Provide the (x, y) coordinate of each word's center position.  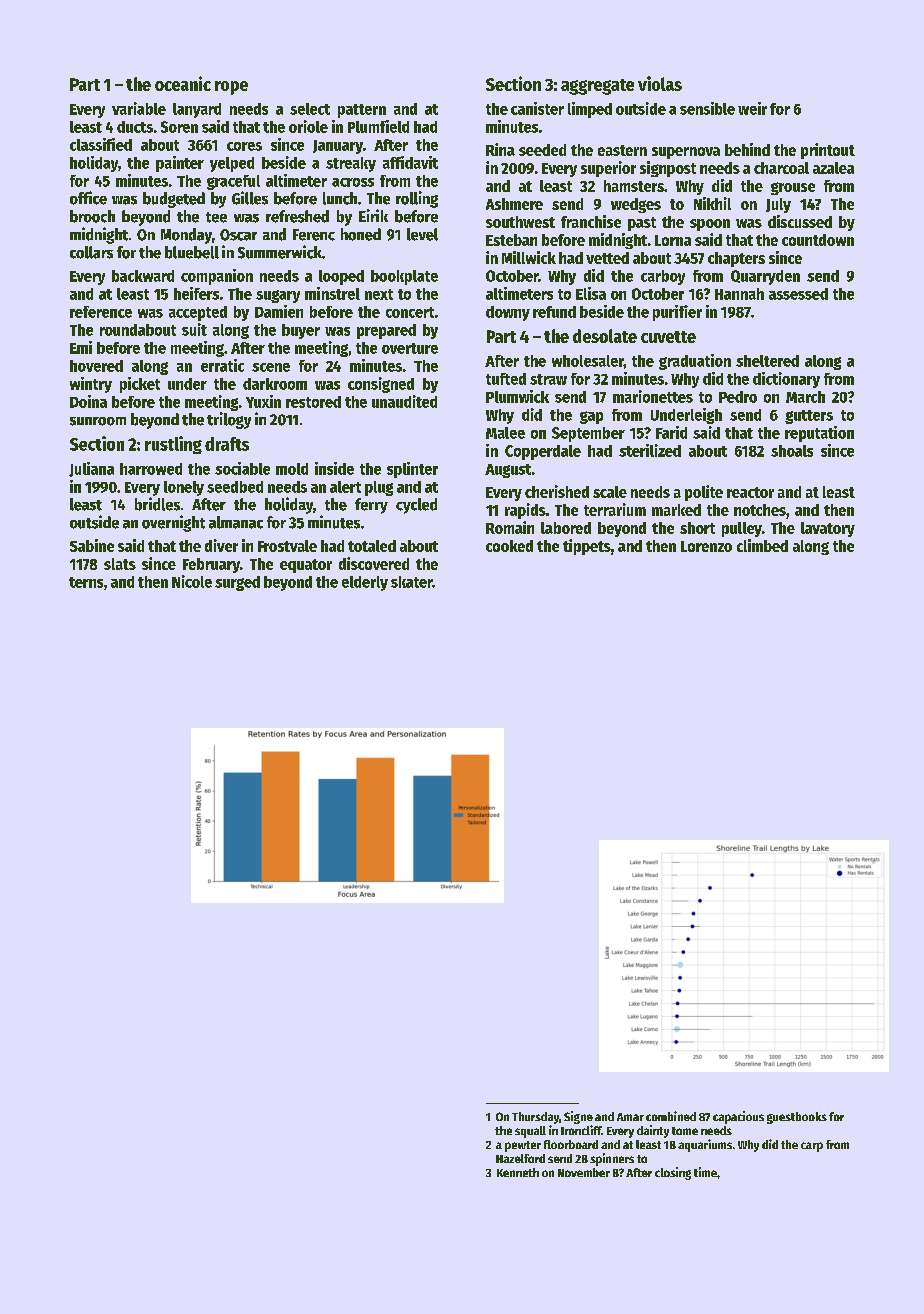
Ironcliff (581, 1130)
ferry (371, 506)
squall (530, 1132)
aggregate (597, 87)
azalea (833, 168)
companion (217, 277)
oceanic (183, 83)
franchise (591, 221)
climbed (762, 545)
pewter (523, 1146)
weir (752, 108)
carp (812, 1147)
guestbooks (797, 1118)
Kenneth (518, 1172)
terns (86, 582)
